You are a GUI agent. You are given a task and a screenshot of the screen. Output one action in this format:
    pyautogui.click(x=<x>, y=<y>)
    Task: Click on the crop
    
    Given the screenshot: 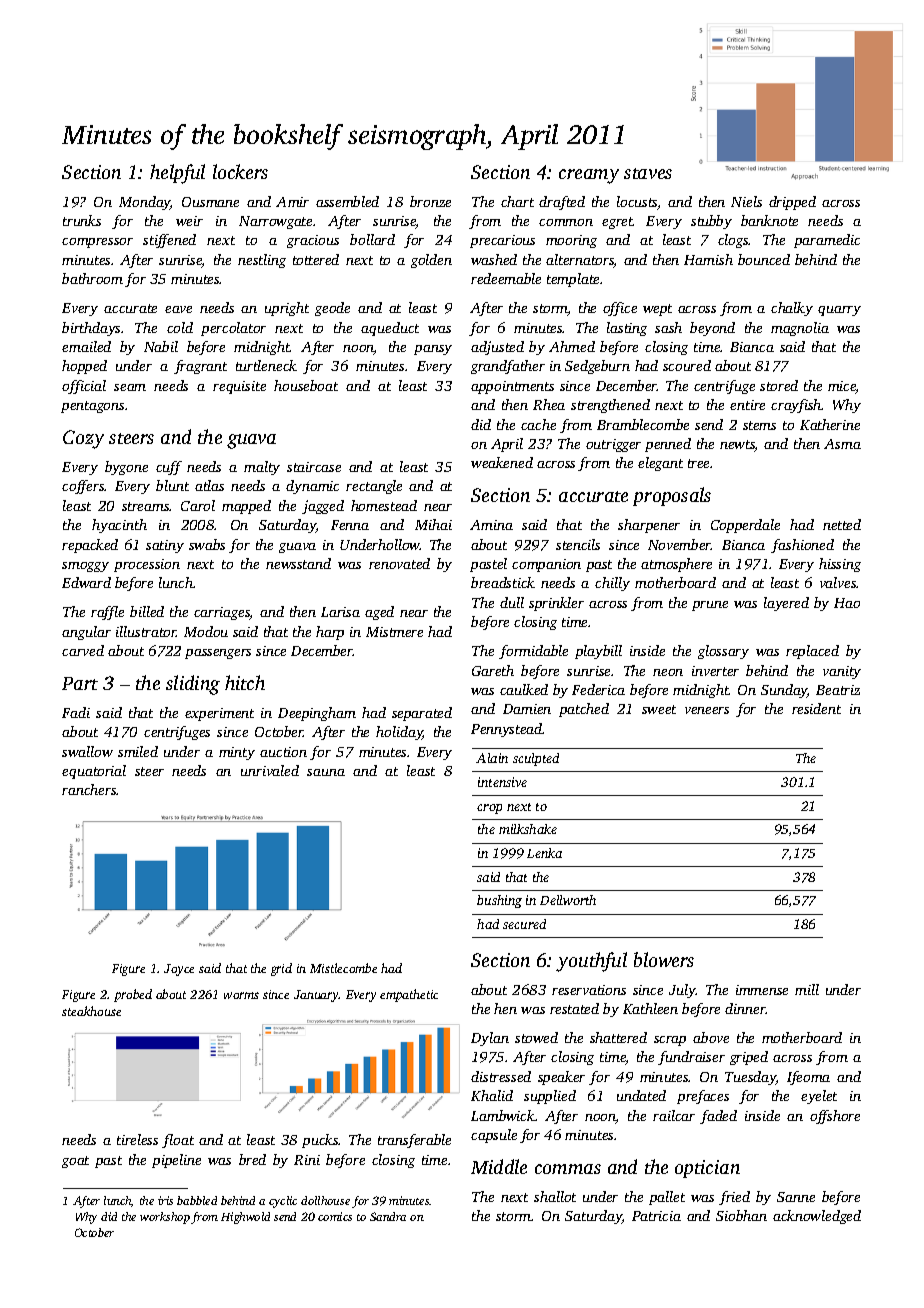 What is the action you would take?
    pyautogui.click(x=489, y=809)
